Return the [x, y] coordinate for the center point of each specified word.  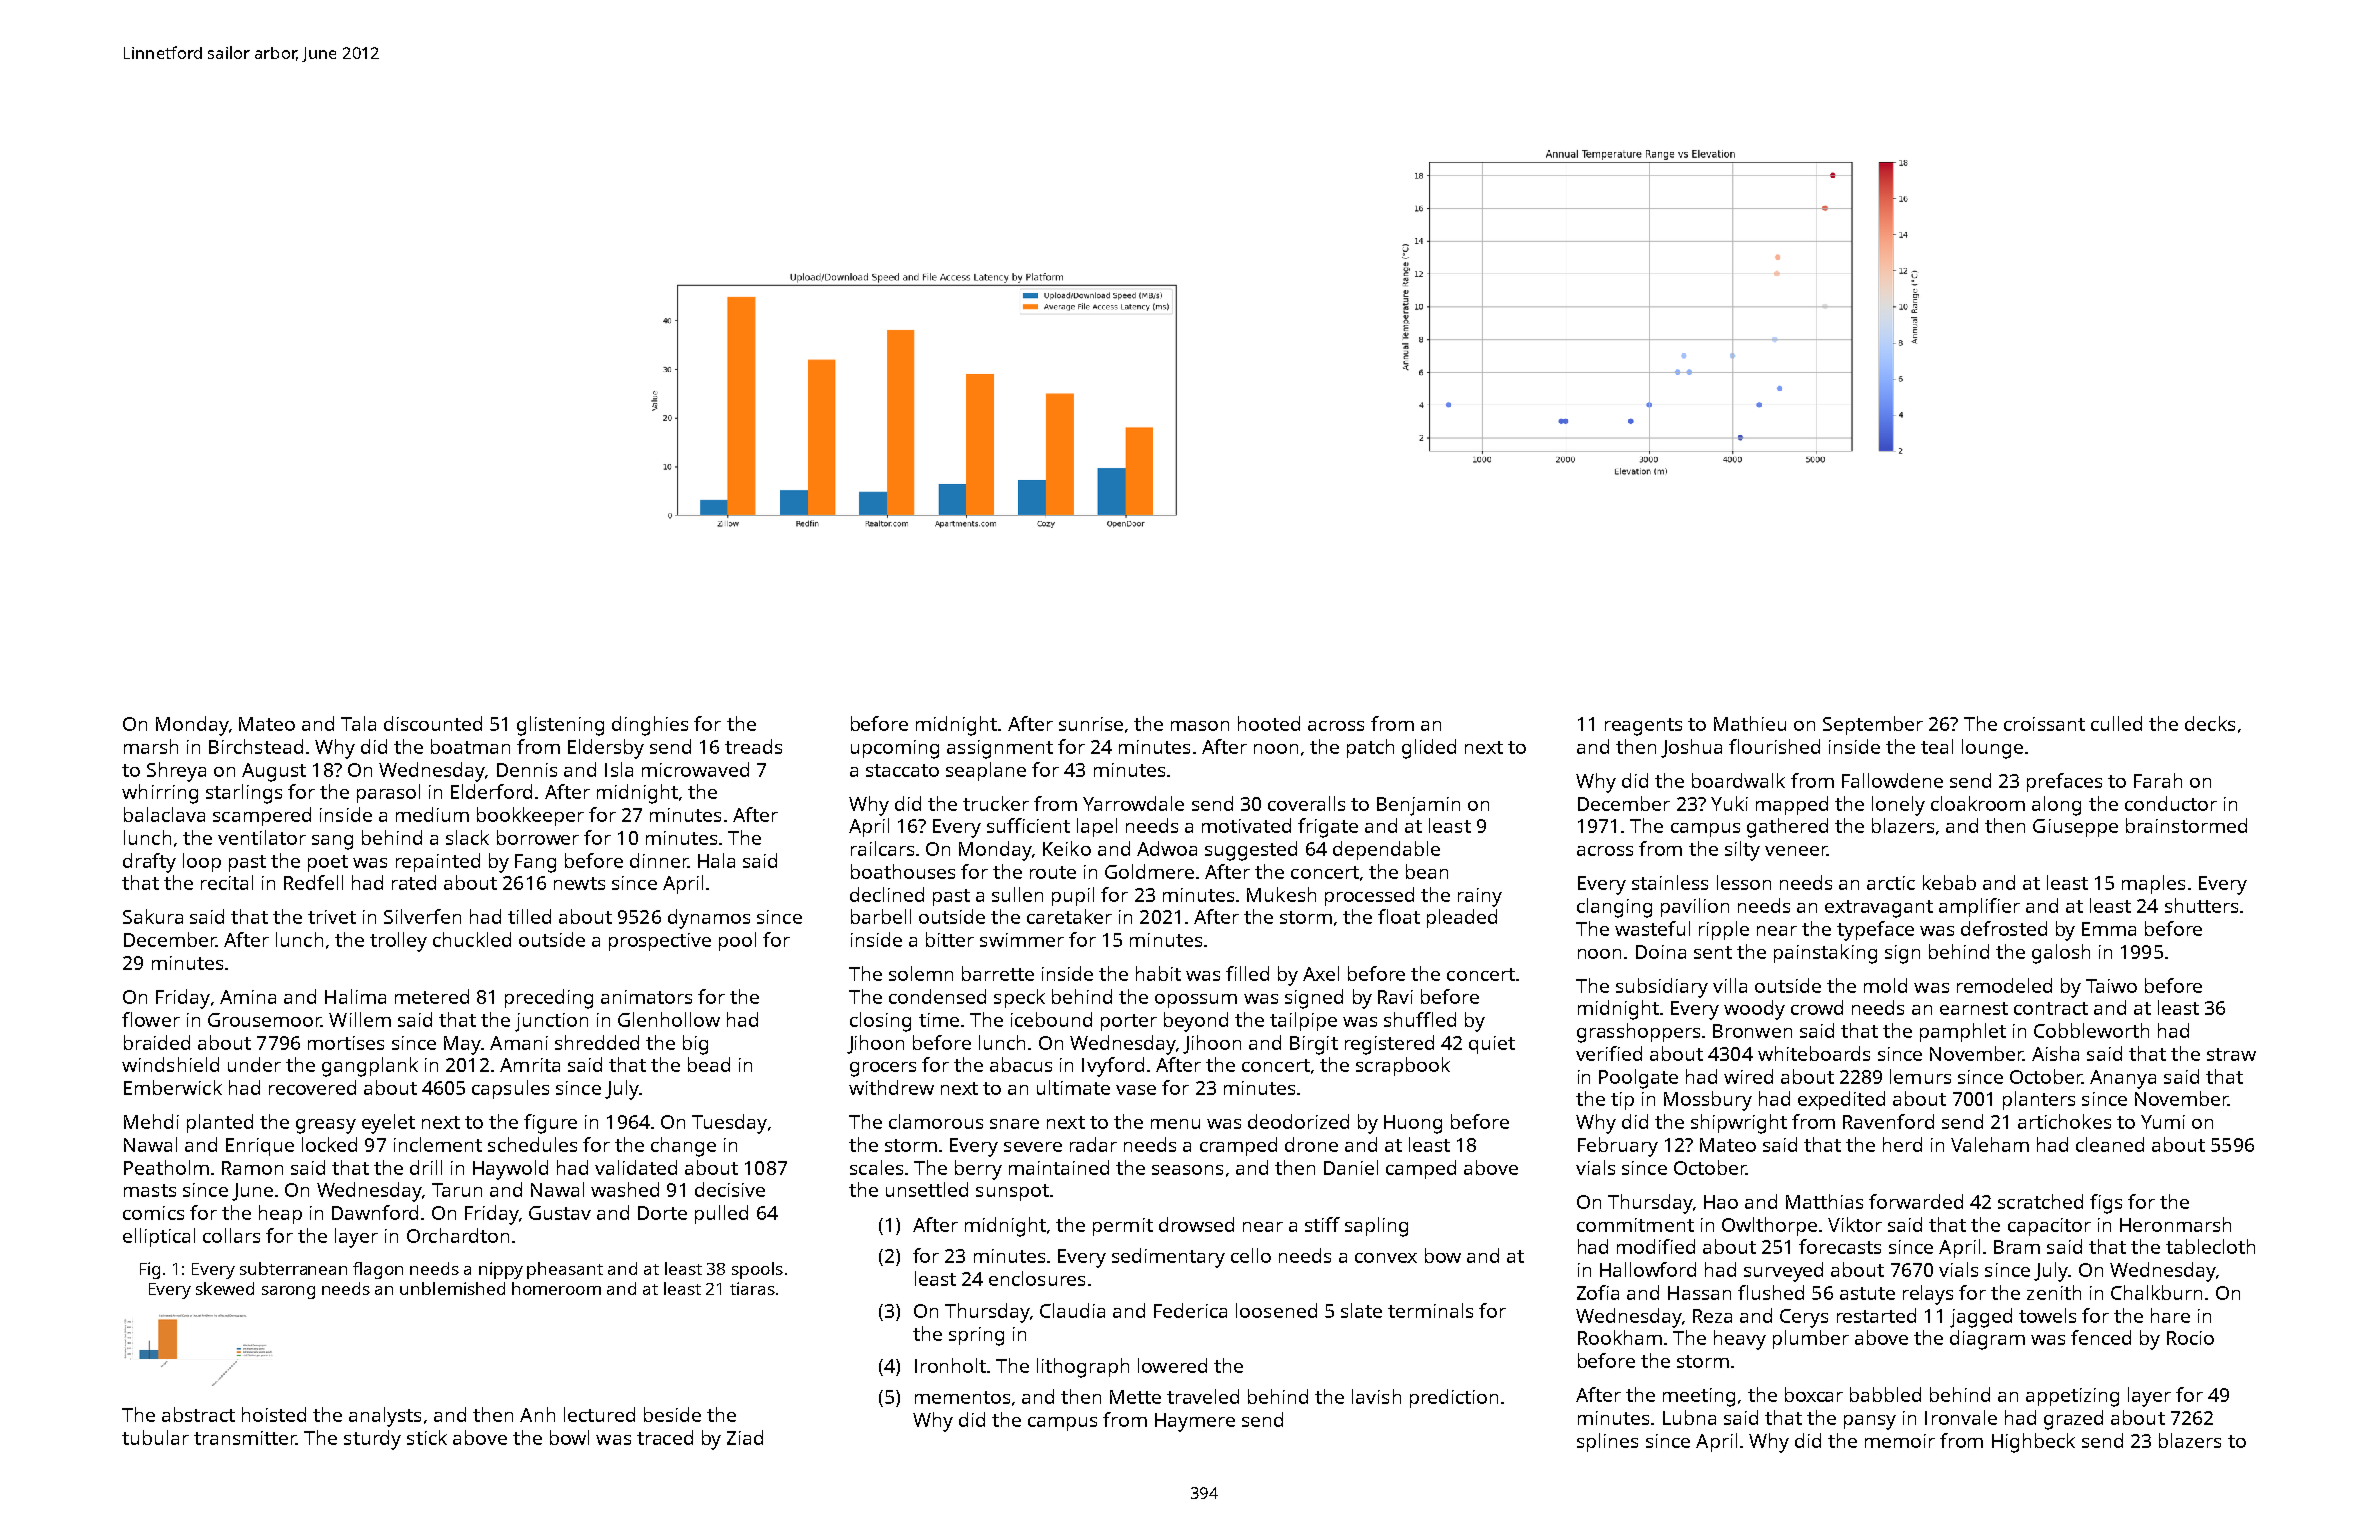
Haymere [1195, 1422]
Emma [2109, 929]
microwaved [695, 769]
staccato [902, 770]
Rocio [2190, 1338]
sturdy [372, 1440]
